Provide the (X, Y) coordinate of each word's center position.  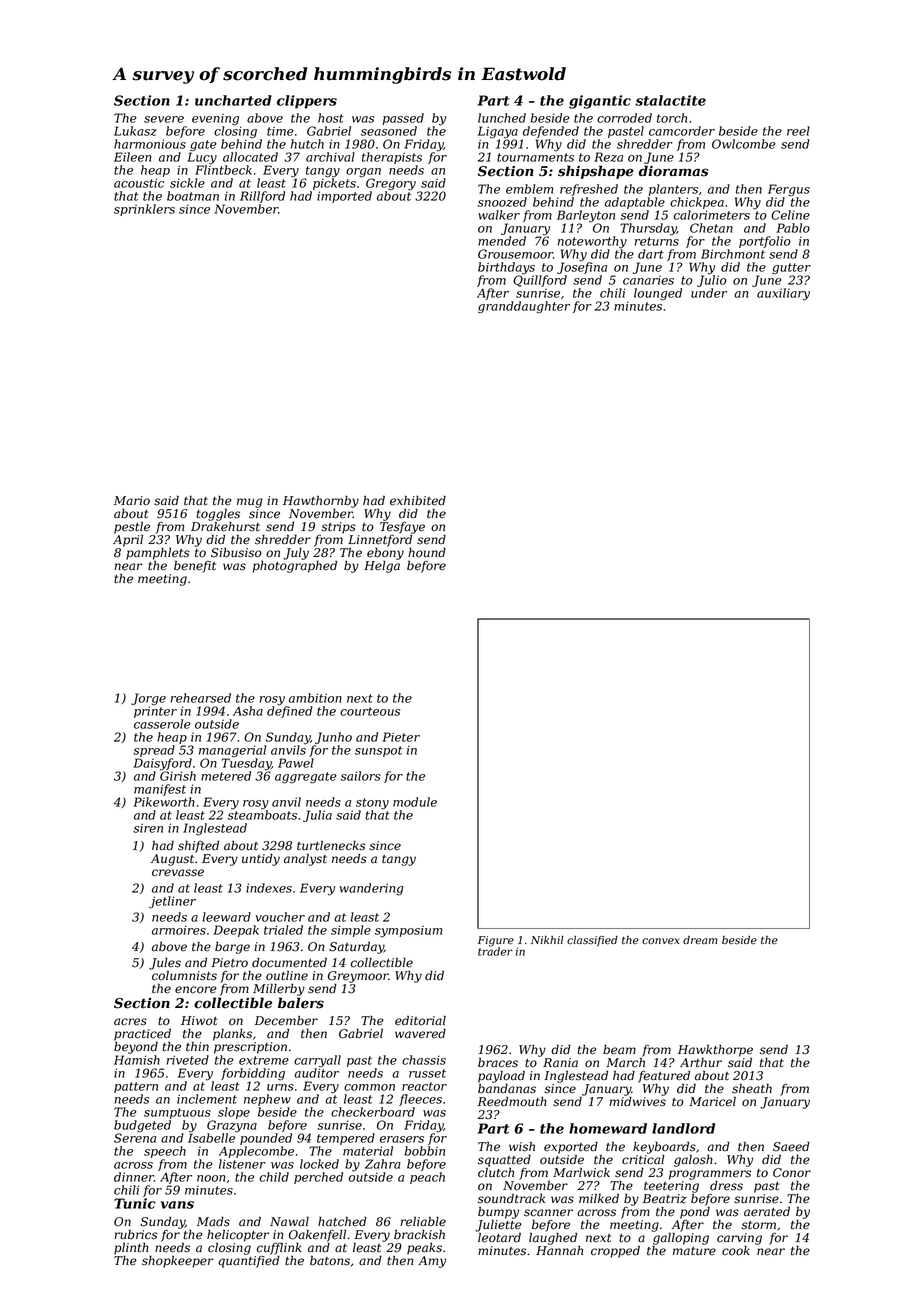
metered (226, 776)
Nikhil (547, 940)
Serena (135, 1138)
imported (344, 197)
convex (661, 941)
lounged (658, 294)
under (709, 293)
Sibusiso (236, 553)
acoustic (139, 183)
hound (427, 553)
